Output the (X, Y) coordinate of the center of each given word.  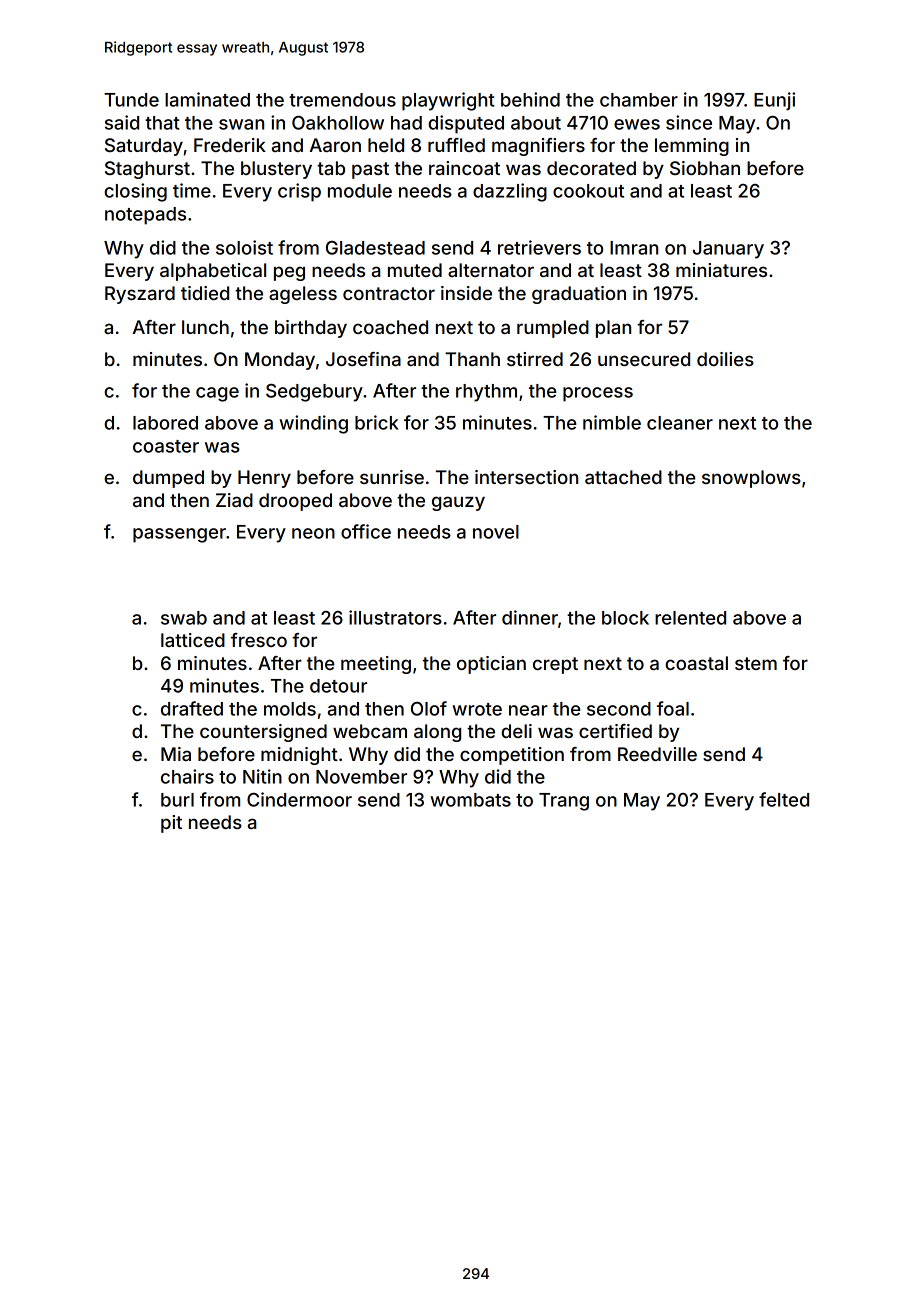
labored (165, 423)
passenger (179, 535)
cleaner (680, 423)
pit (171, 824)
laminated (207, 99)
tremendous (342, 100)
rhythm (486, 393)
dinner (530, 617)
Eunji (774, 101)
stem (756, 663)
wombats (470, 800)
